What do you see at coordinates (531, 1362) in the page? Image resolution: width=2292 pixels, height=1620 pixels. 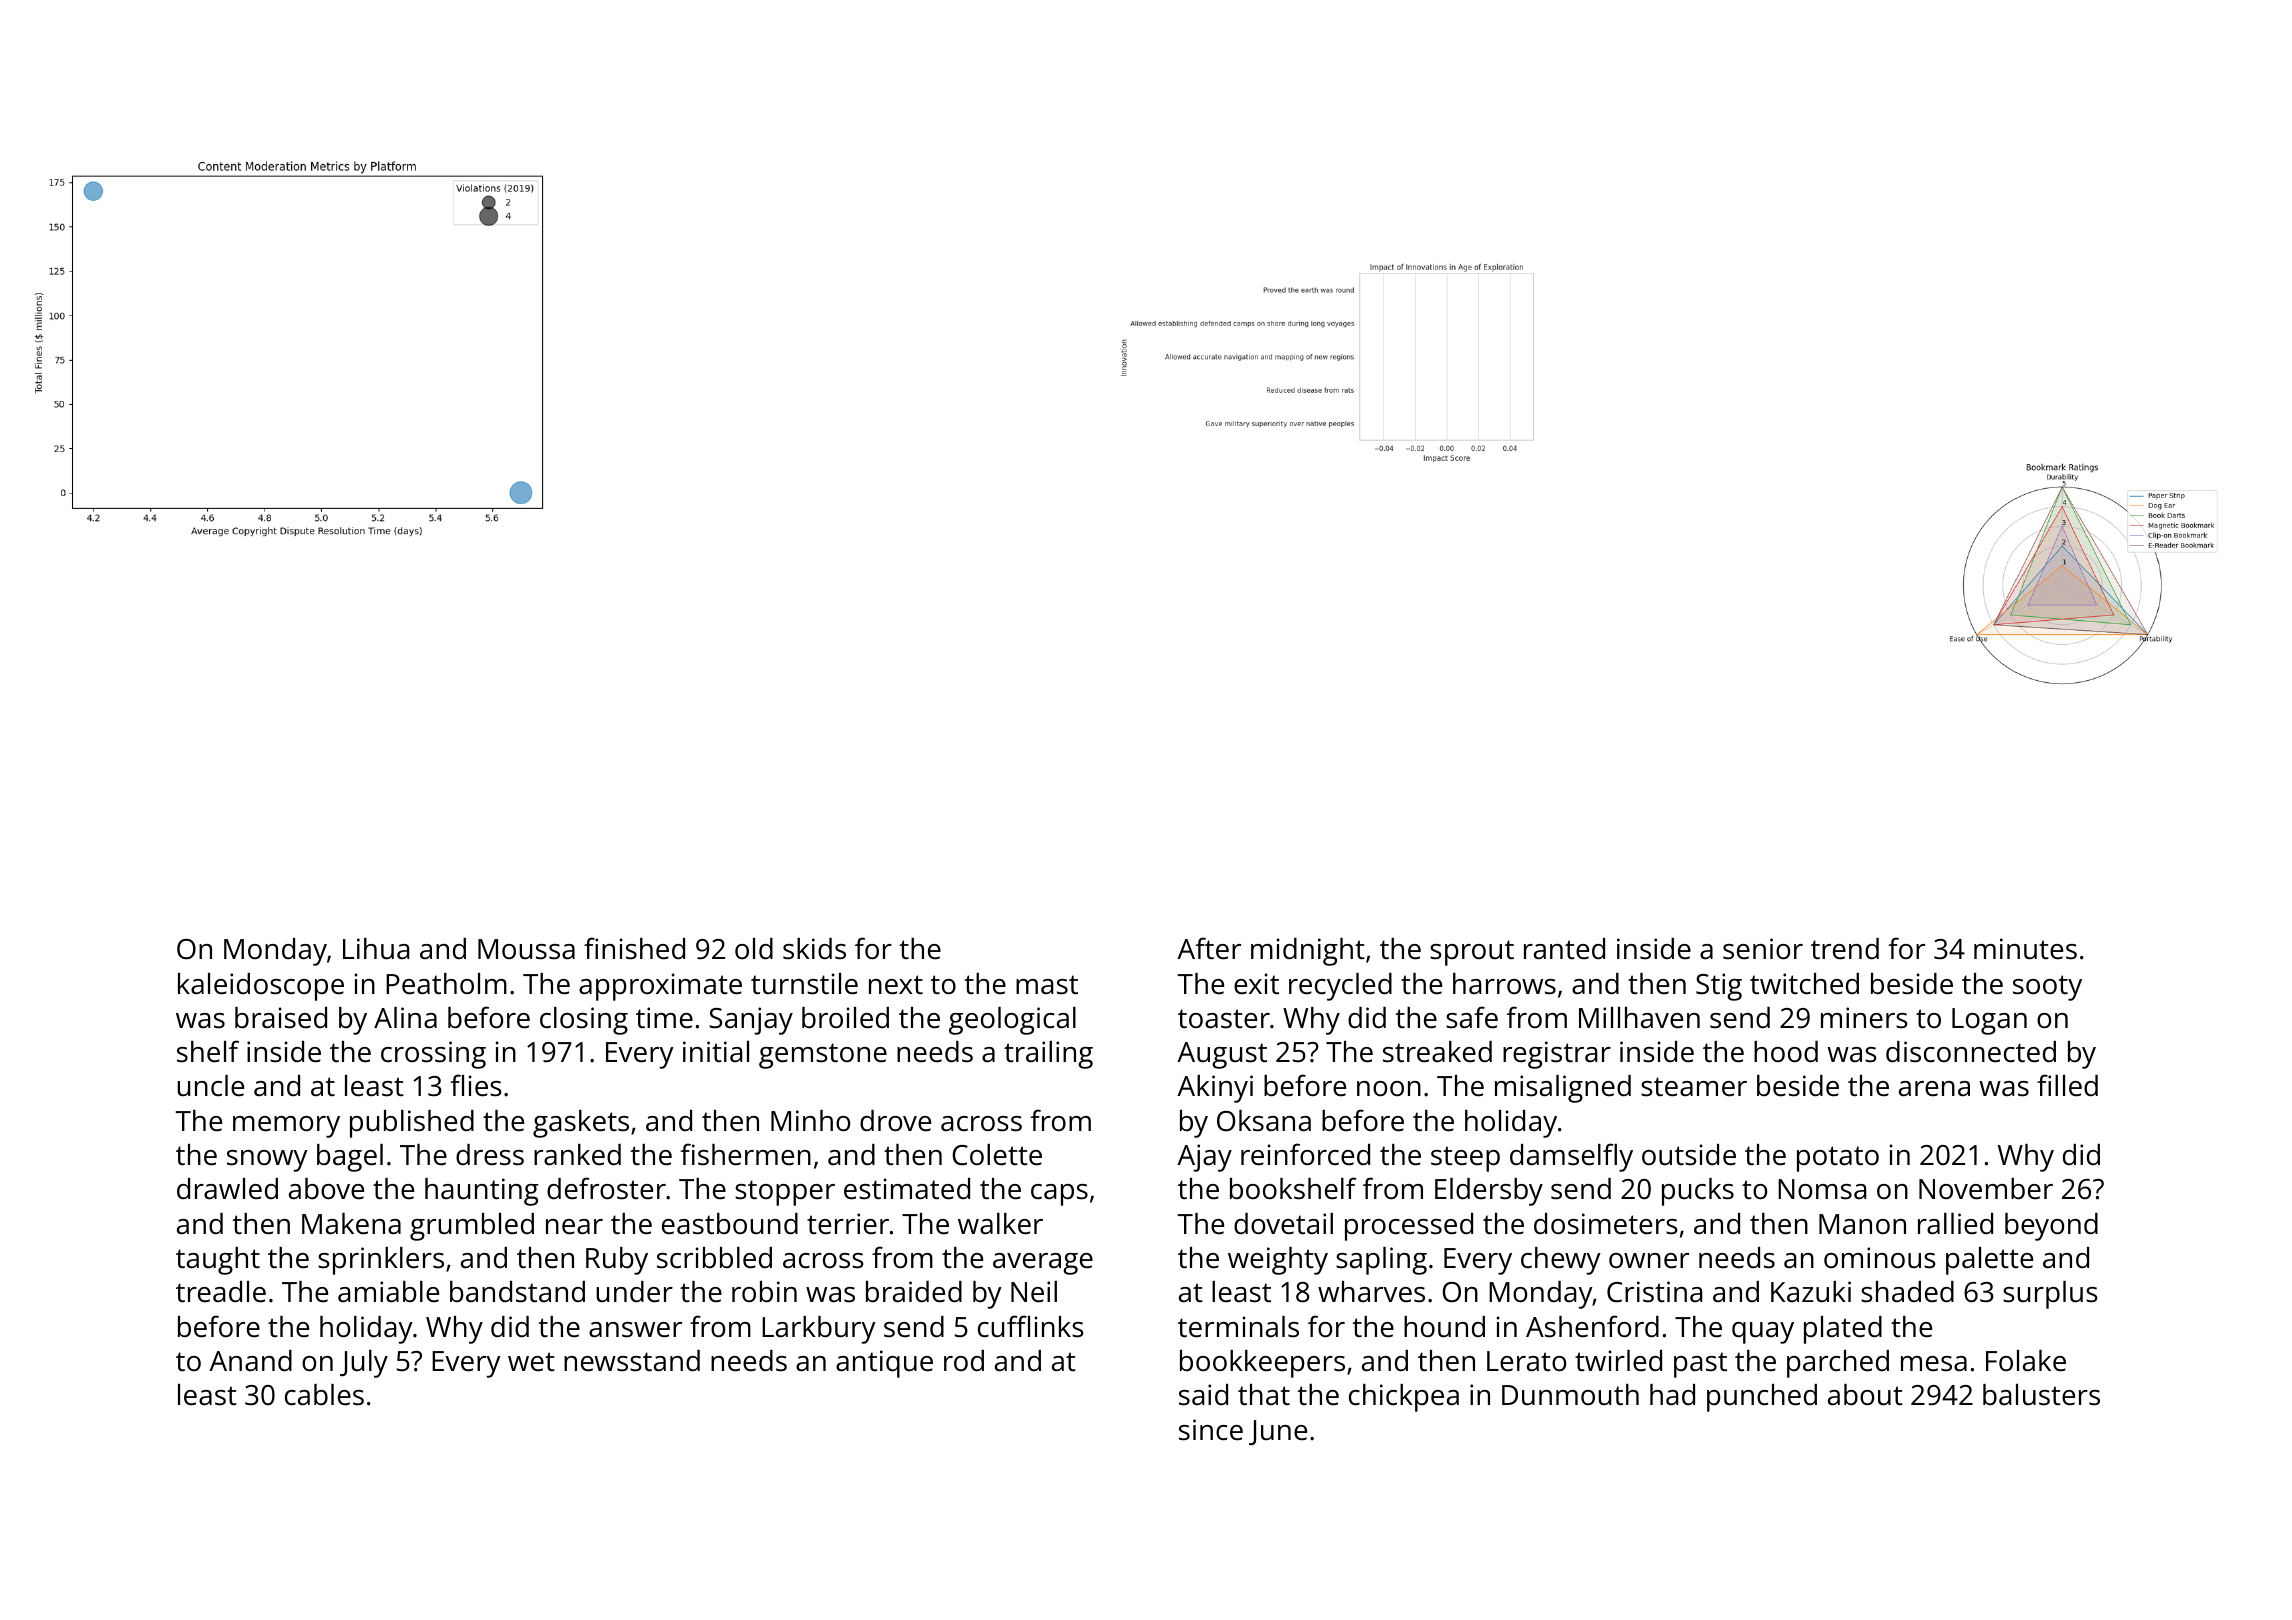 I see `wet` at bounding box center [531, 1362].
